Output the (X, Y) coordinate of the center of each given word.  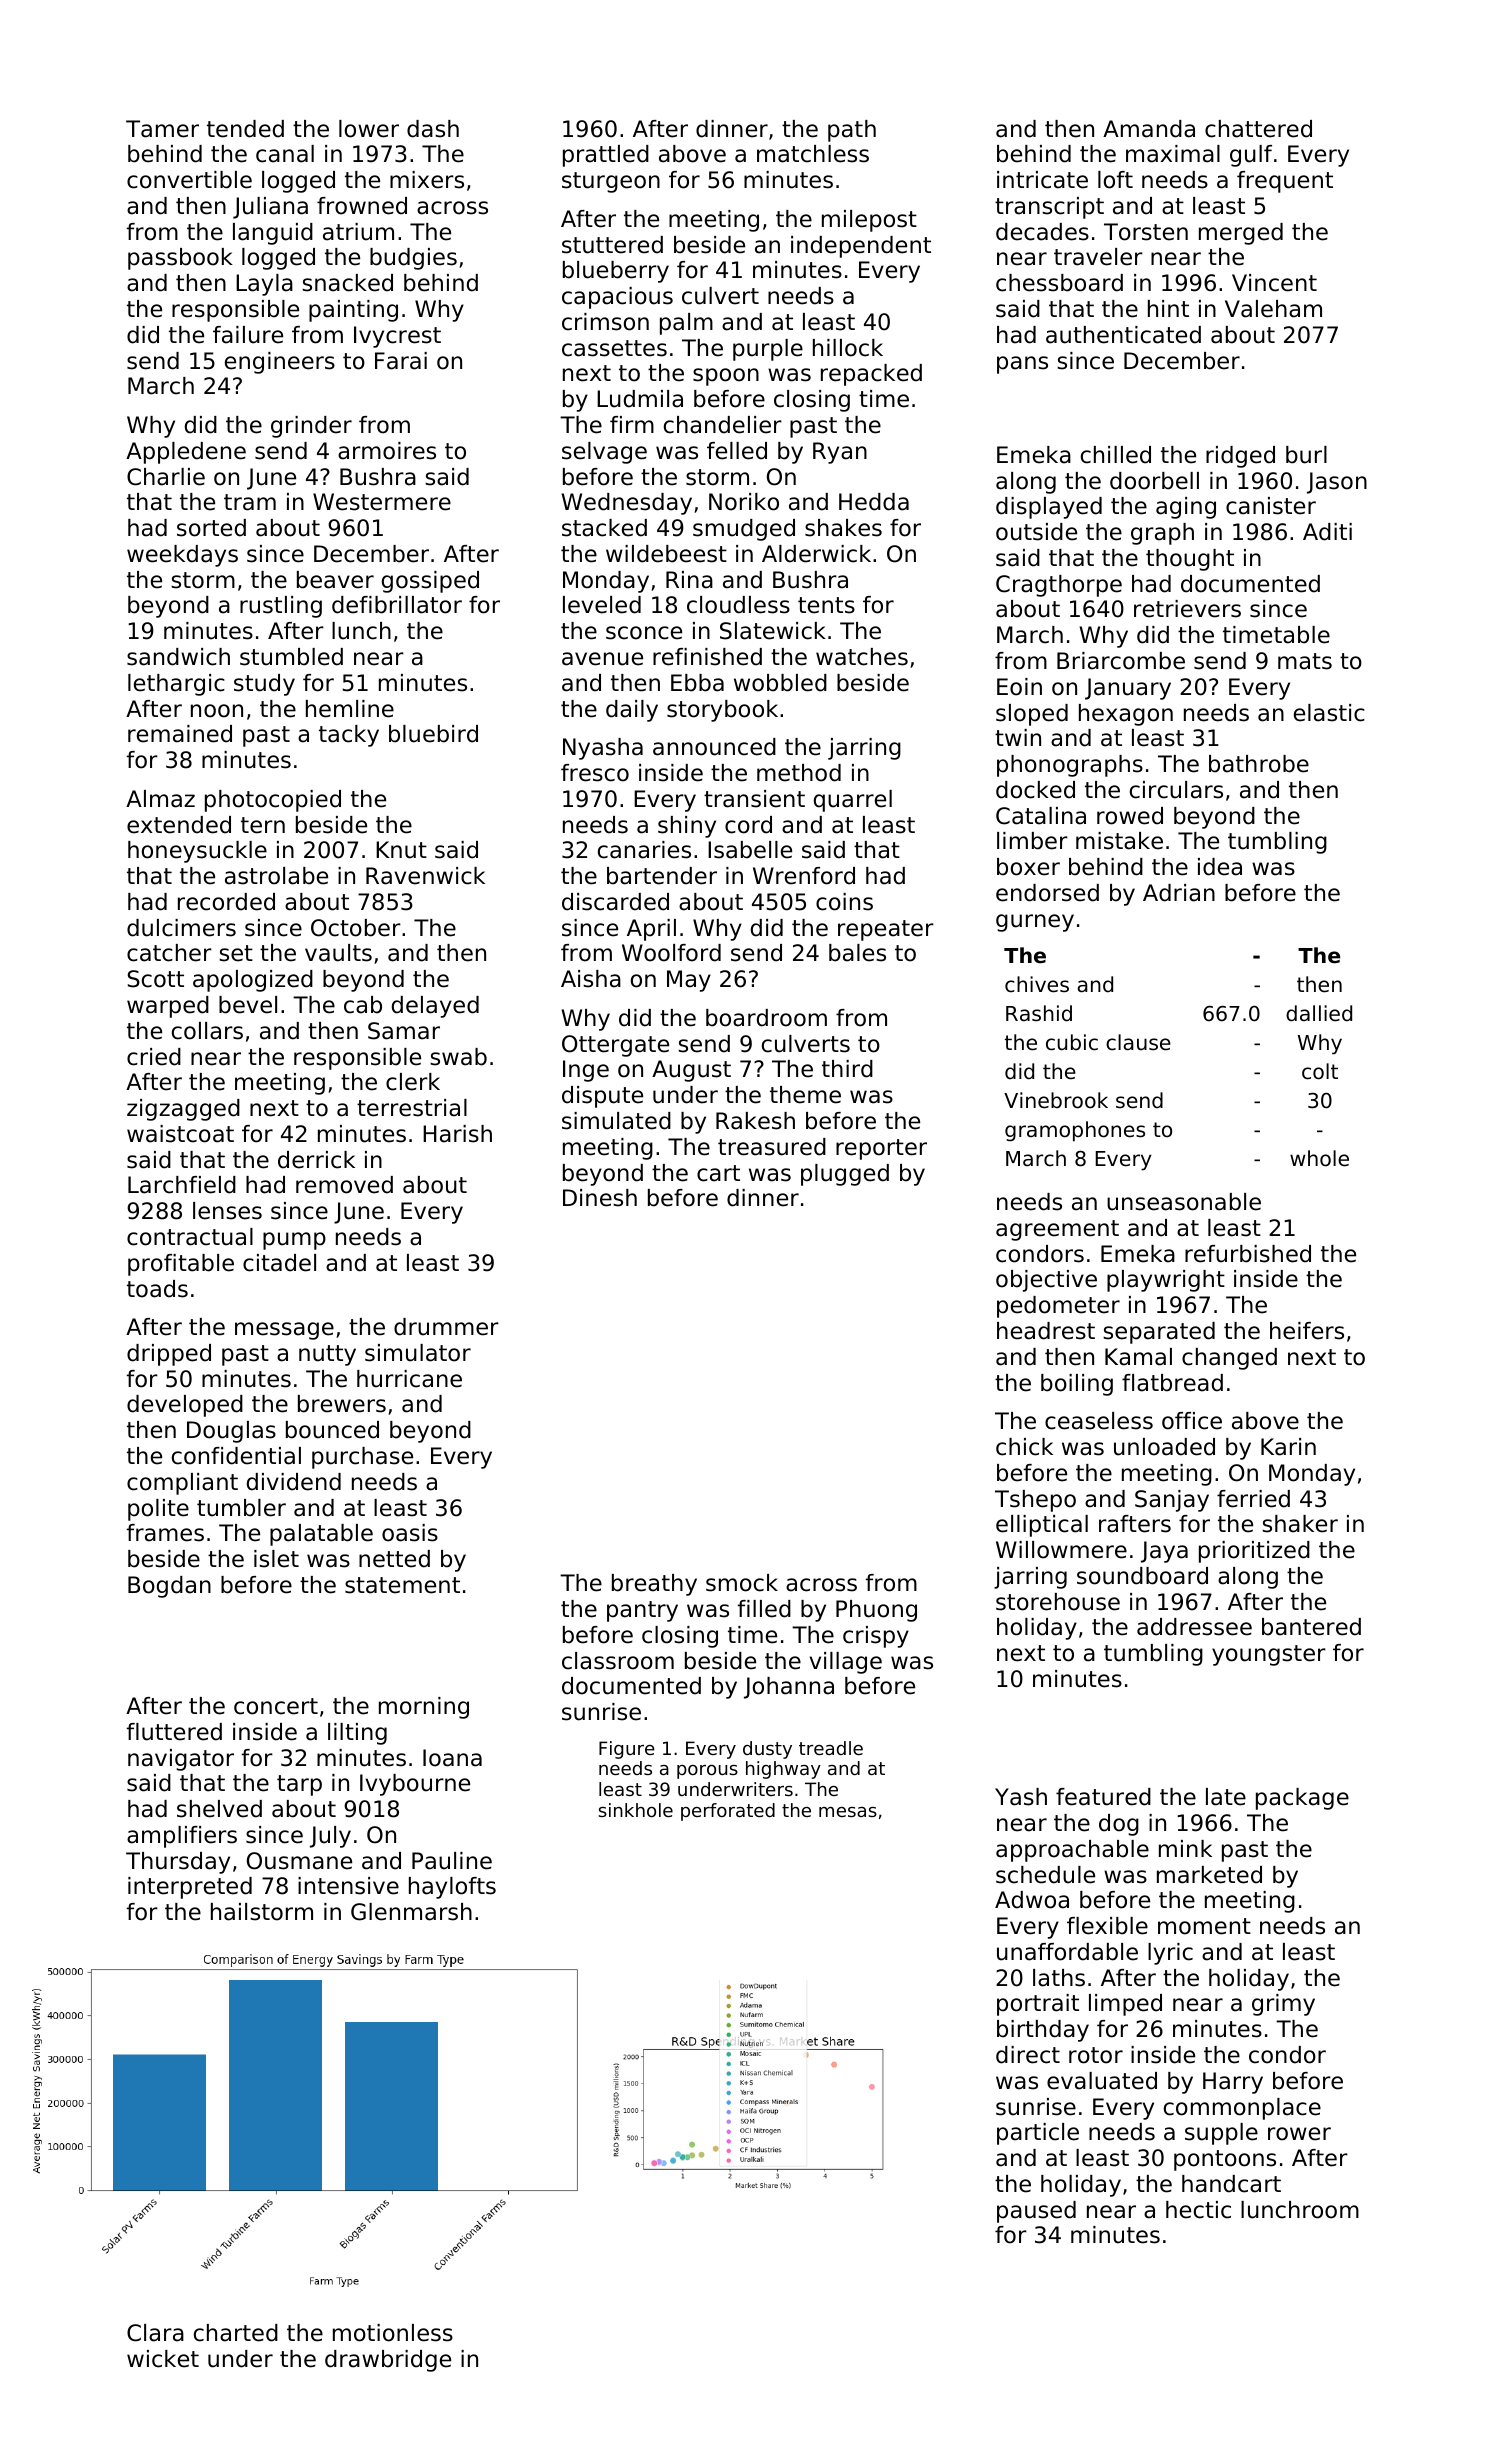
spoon (726, 377)
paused (1036, 2212)
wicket (163, 2359)
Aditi (1327, 532)
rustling (281, 607)
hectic (1198, 2210)
